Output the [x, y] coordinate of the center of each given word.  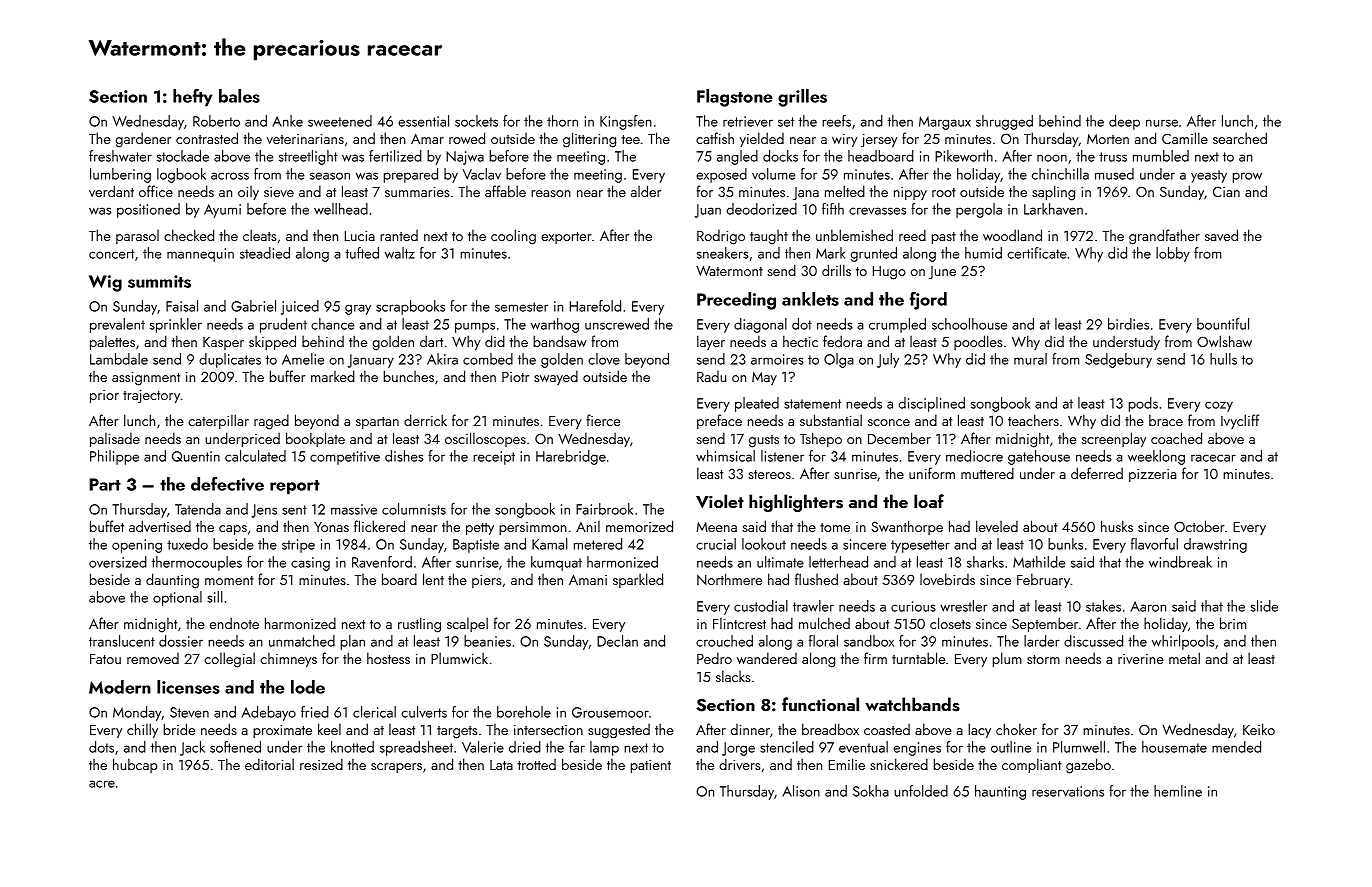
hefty [192, 98]
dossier [181, 641]
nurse [1162, 123]
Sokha [871, 791]
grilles [802, 98]
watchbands [912, 704]
